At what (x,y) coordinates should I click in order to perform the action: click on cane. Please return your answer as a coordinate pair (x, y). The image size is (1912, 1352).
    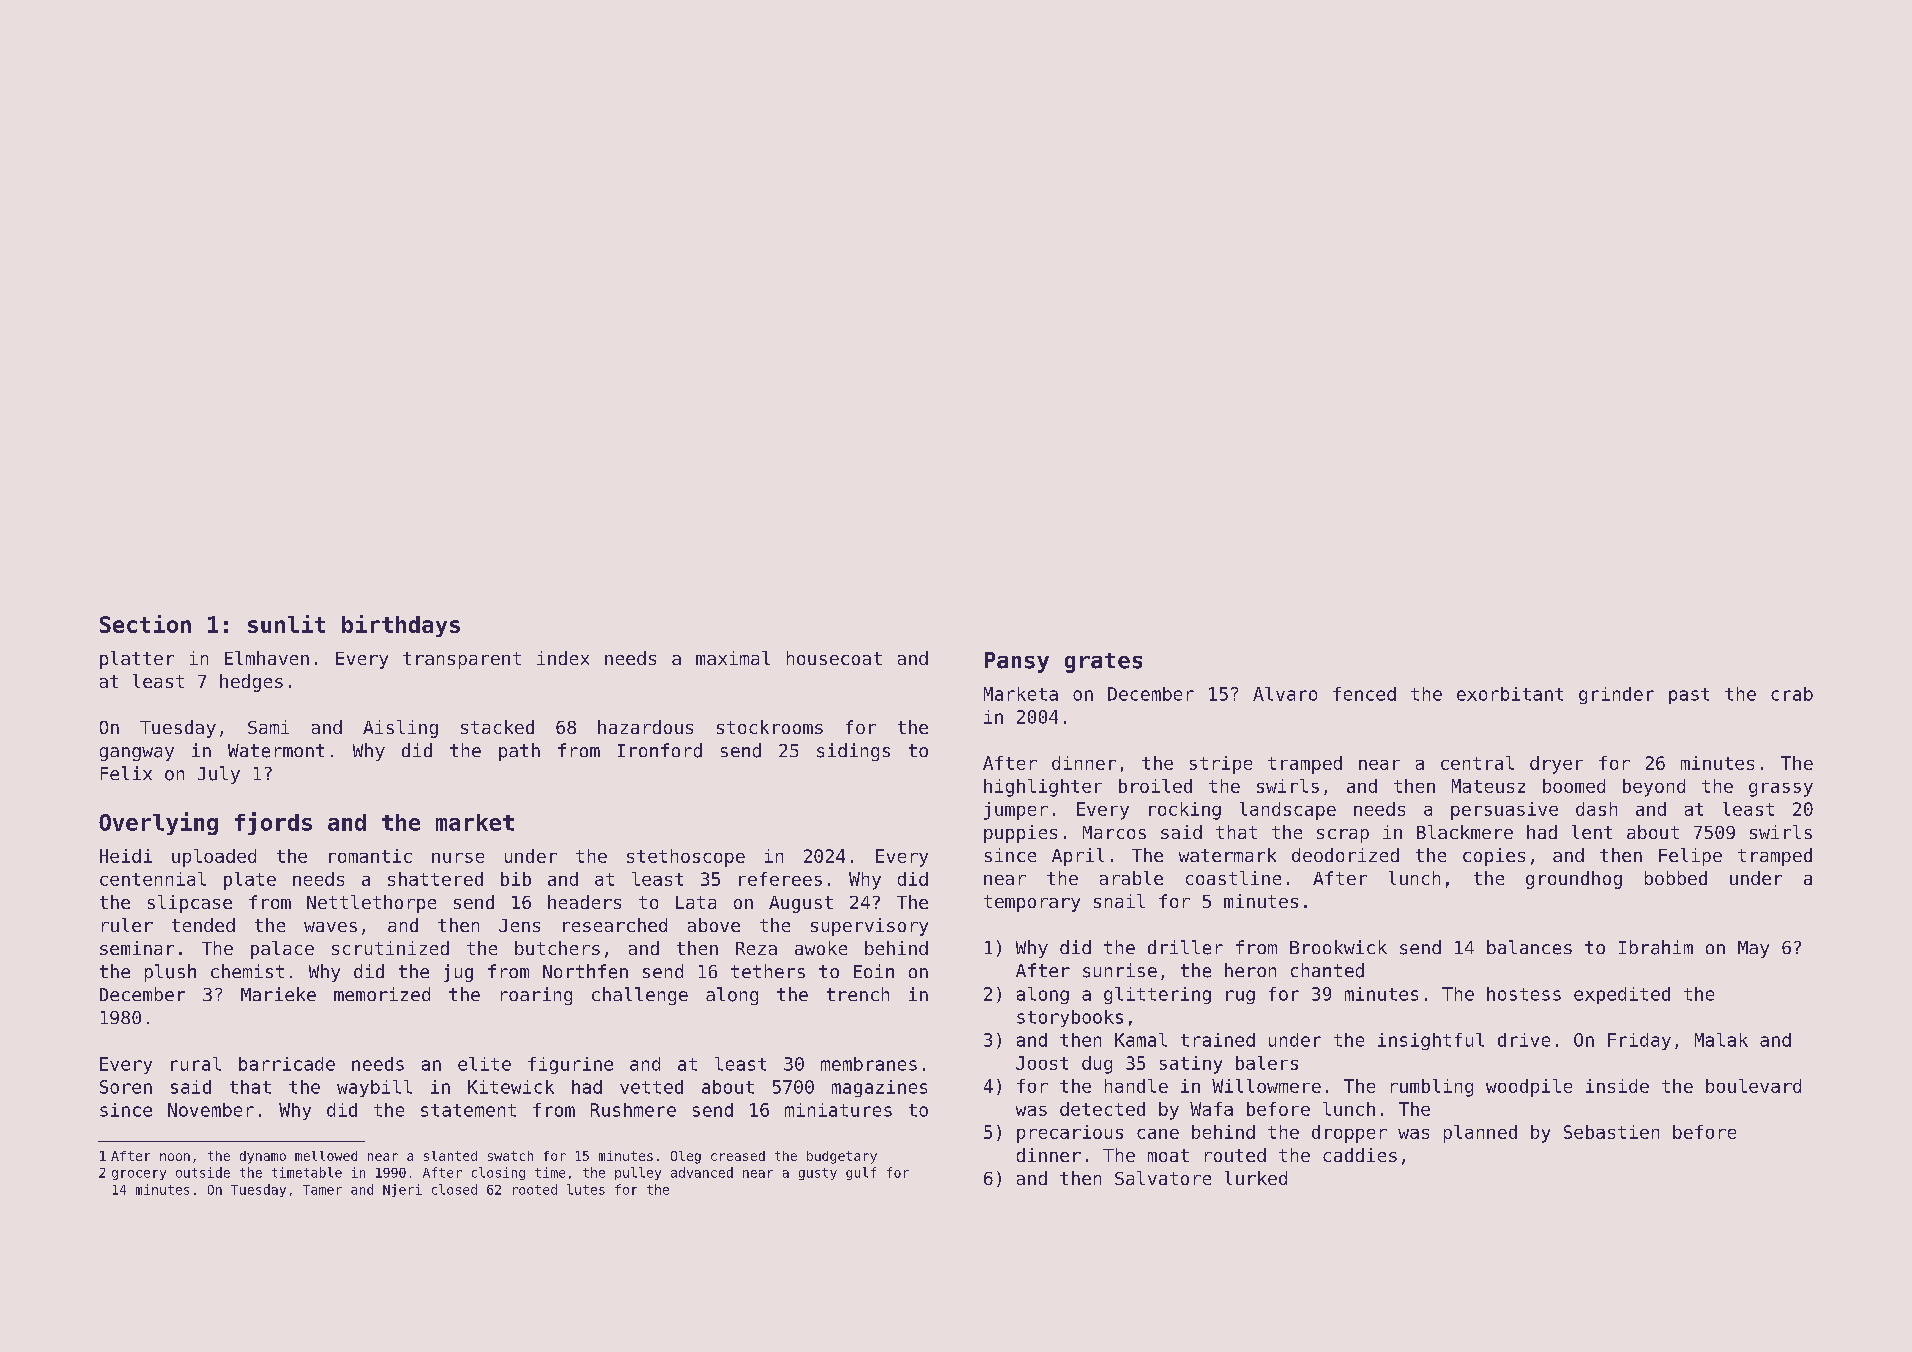
    Looking at the image, I should click on (1158, 1134).
